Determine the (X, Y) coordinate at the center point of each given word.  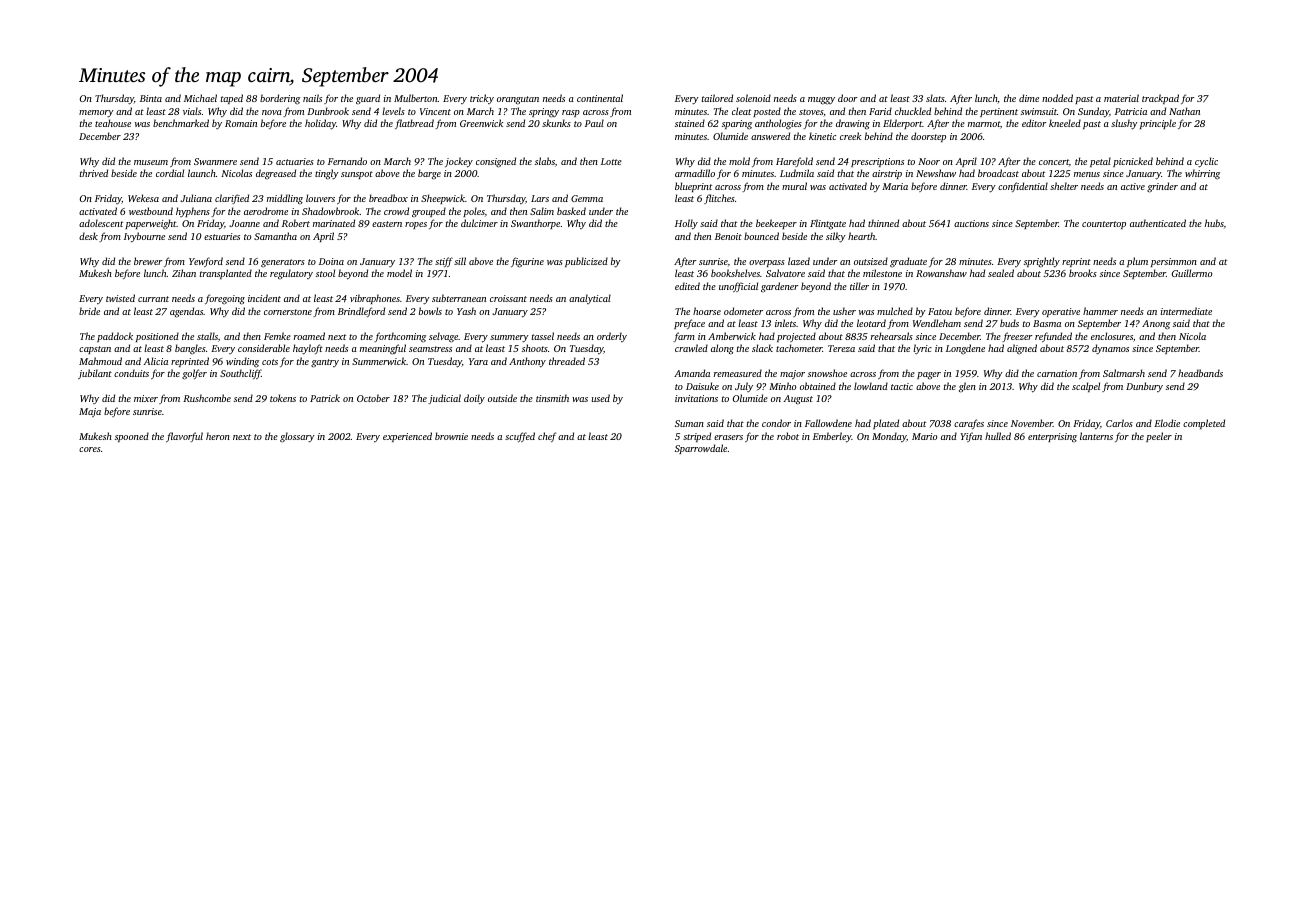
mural (794, 186)
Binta (151, 98)
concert (1054, 162)
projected (796, 337)
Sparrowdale (701, 449)
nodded (1057, 98)
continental (600, 98)
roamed (309, 336)
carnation (1057, 373)
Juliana (196, 198)
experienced (407, 437)
